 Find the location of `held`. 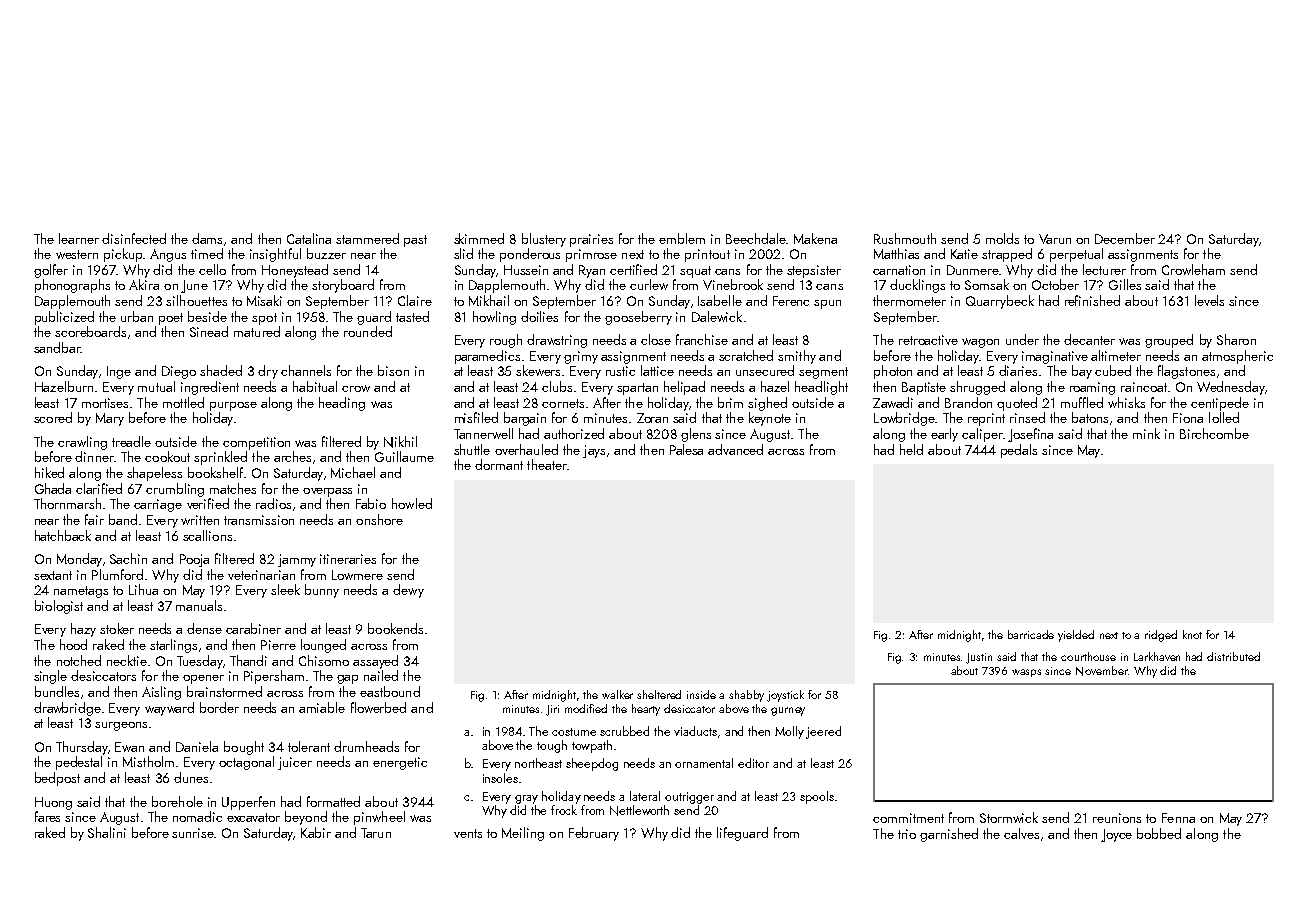

held is located at coordinates (911, 449).
